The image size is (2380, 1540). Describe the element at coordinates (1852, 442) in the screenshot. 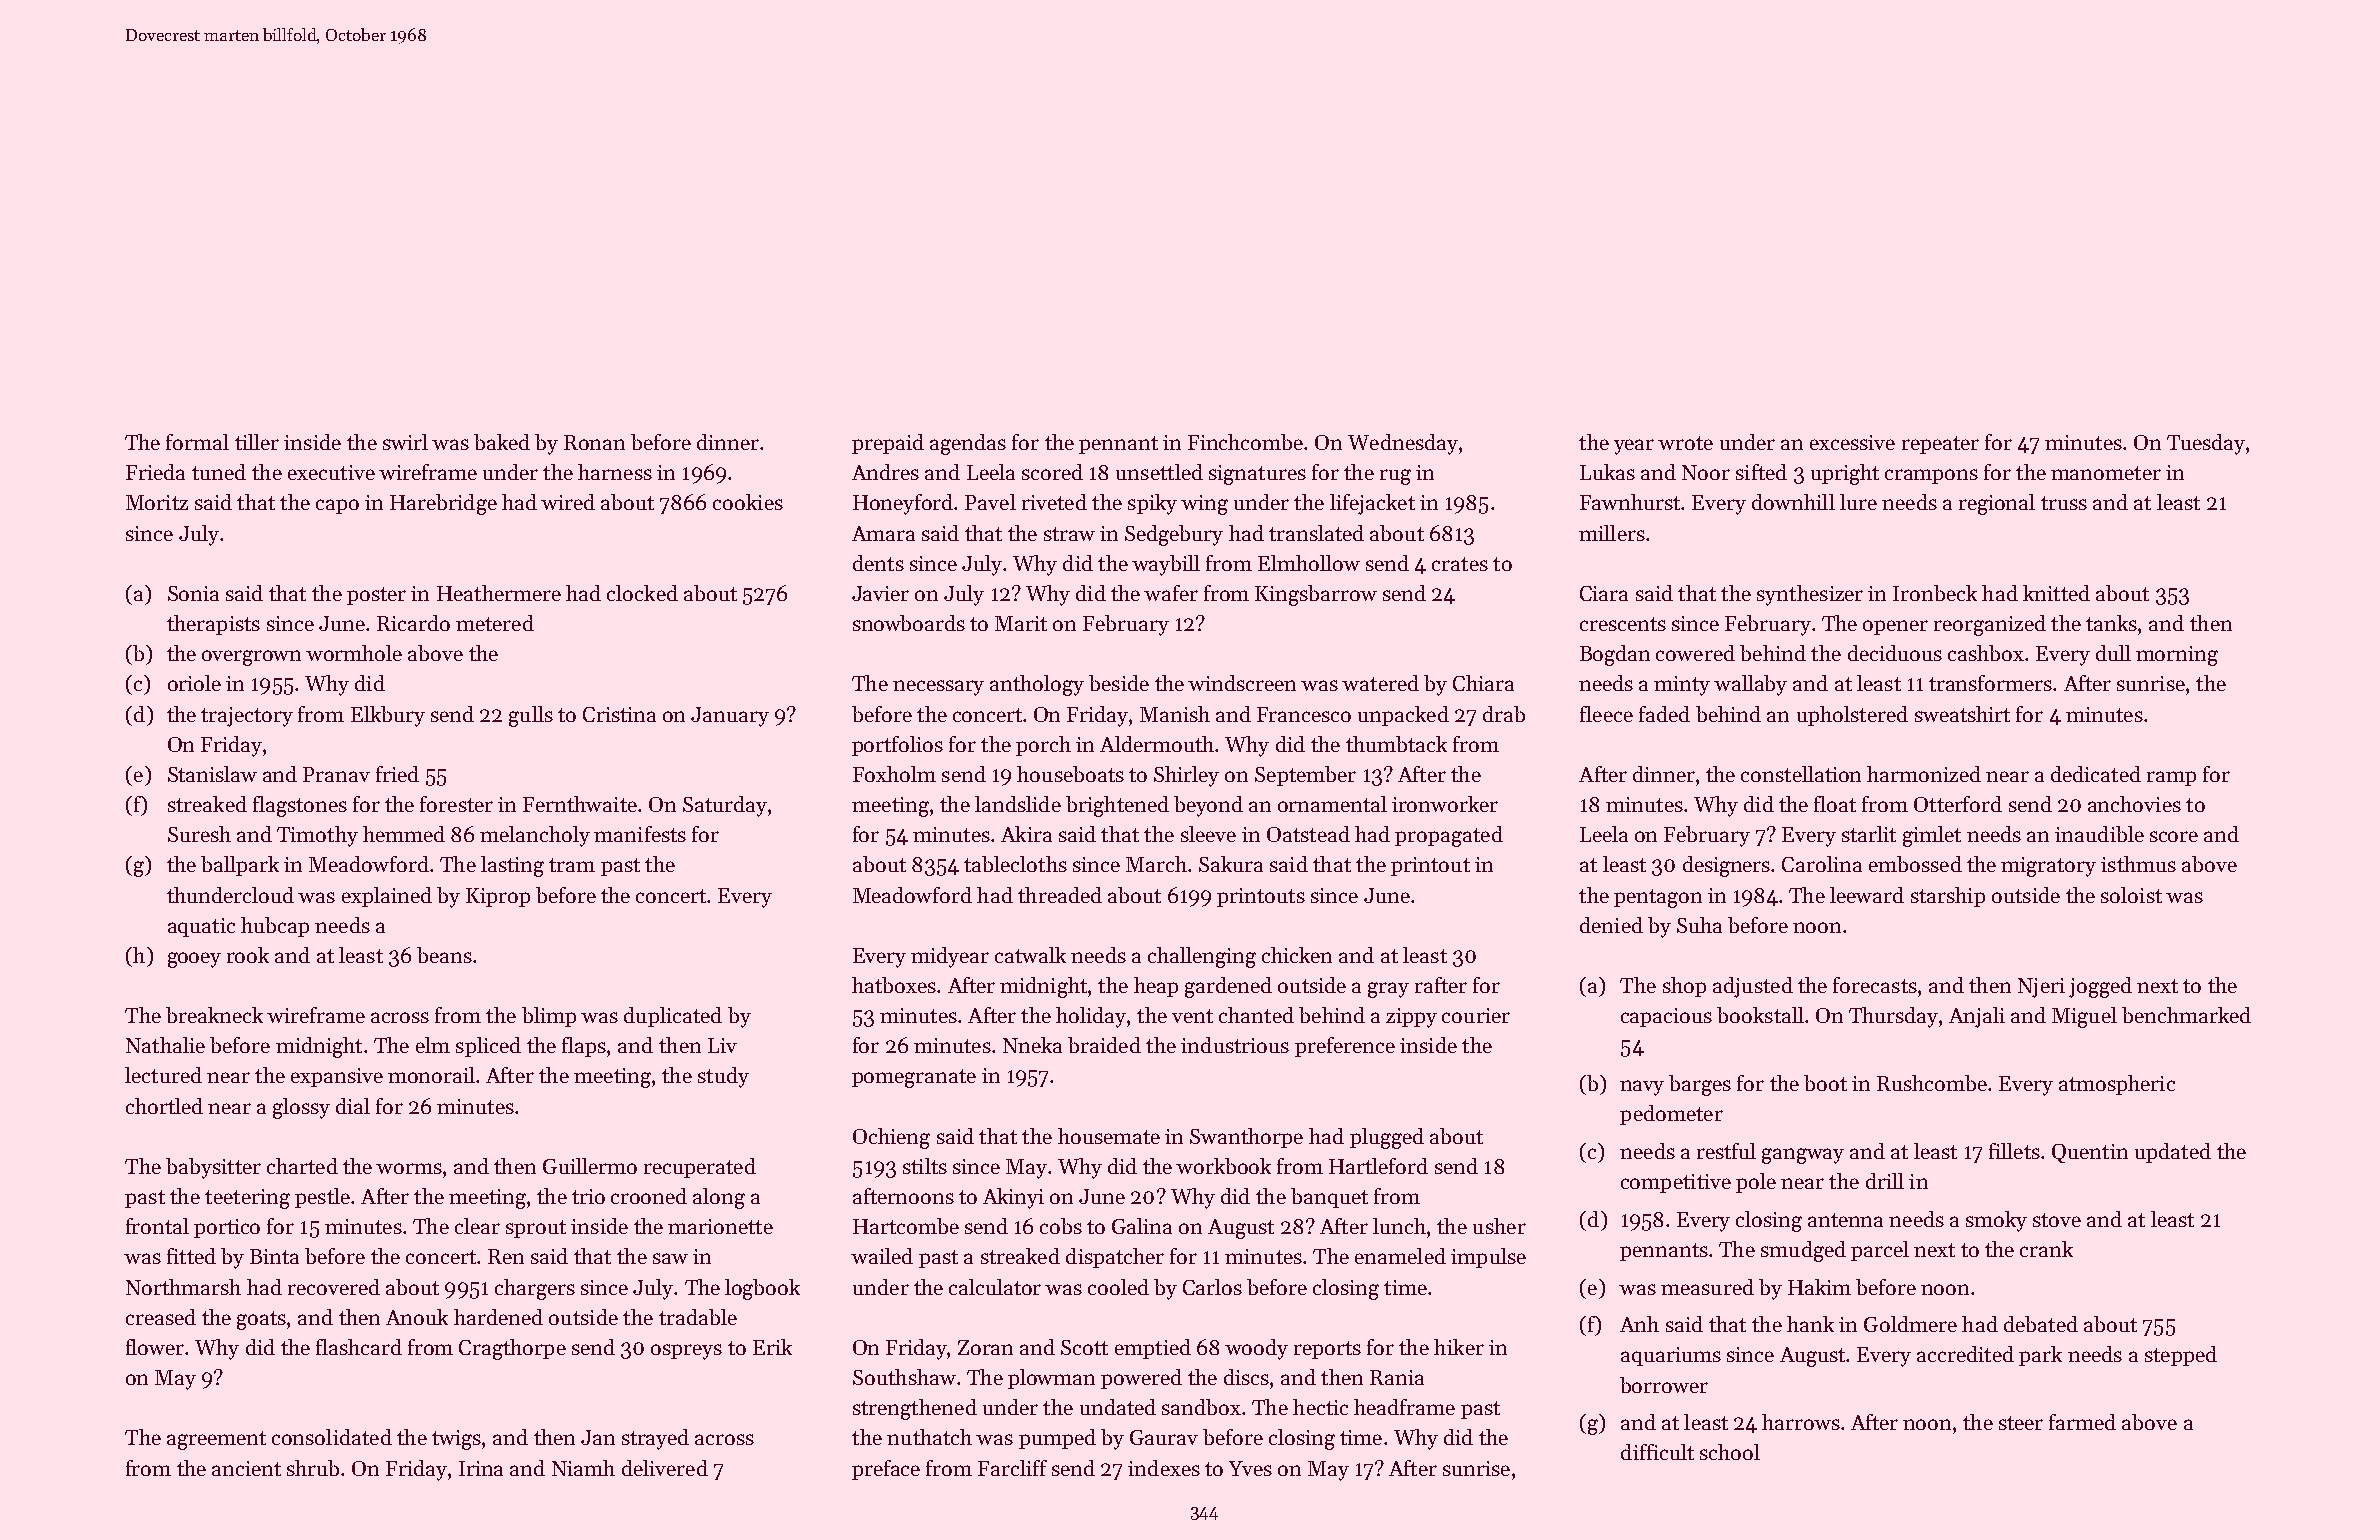

I see `excessive` at that location.
